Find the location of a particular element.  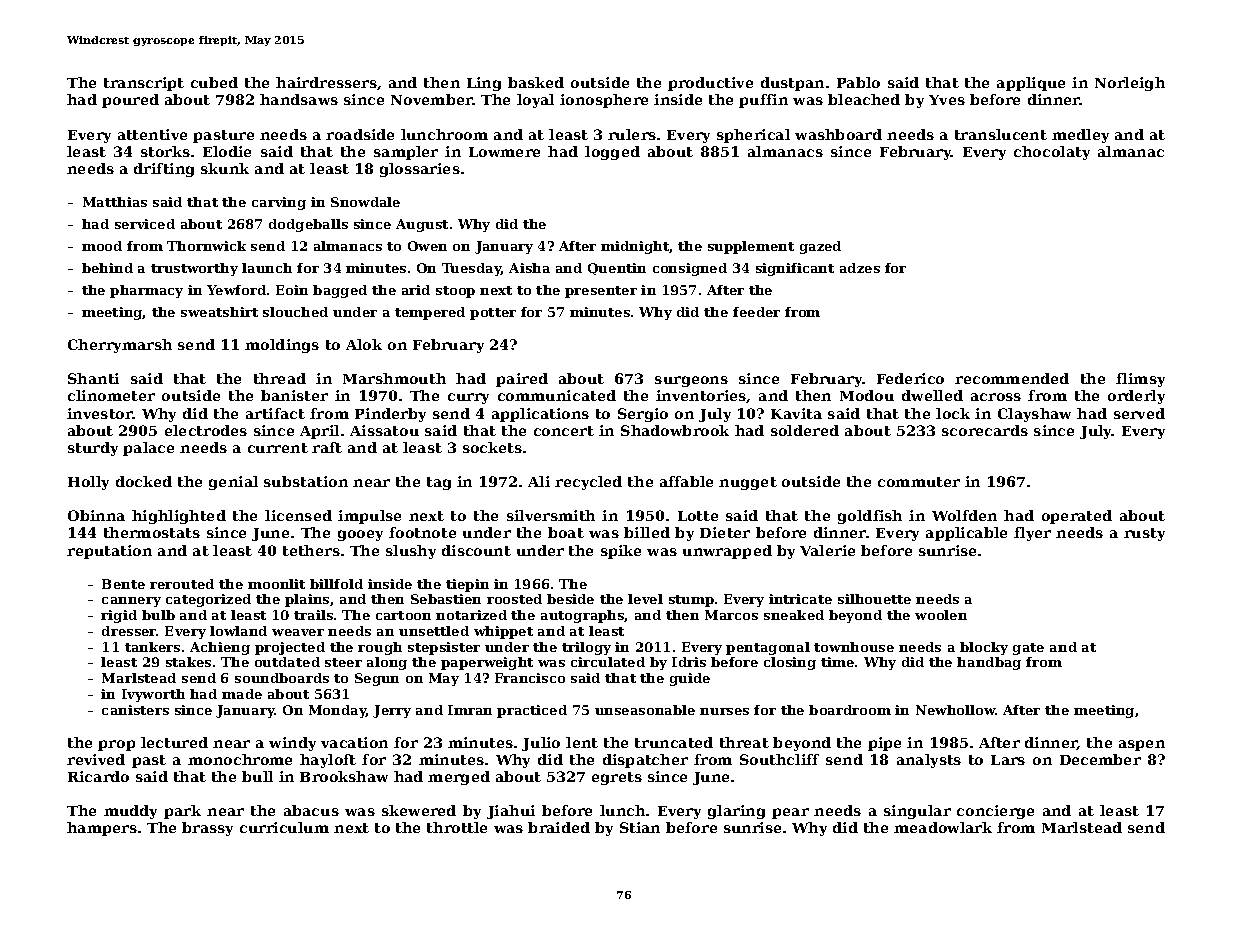

Federico is located at coordinates (910, 378).
